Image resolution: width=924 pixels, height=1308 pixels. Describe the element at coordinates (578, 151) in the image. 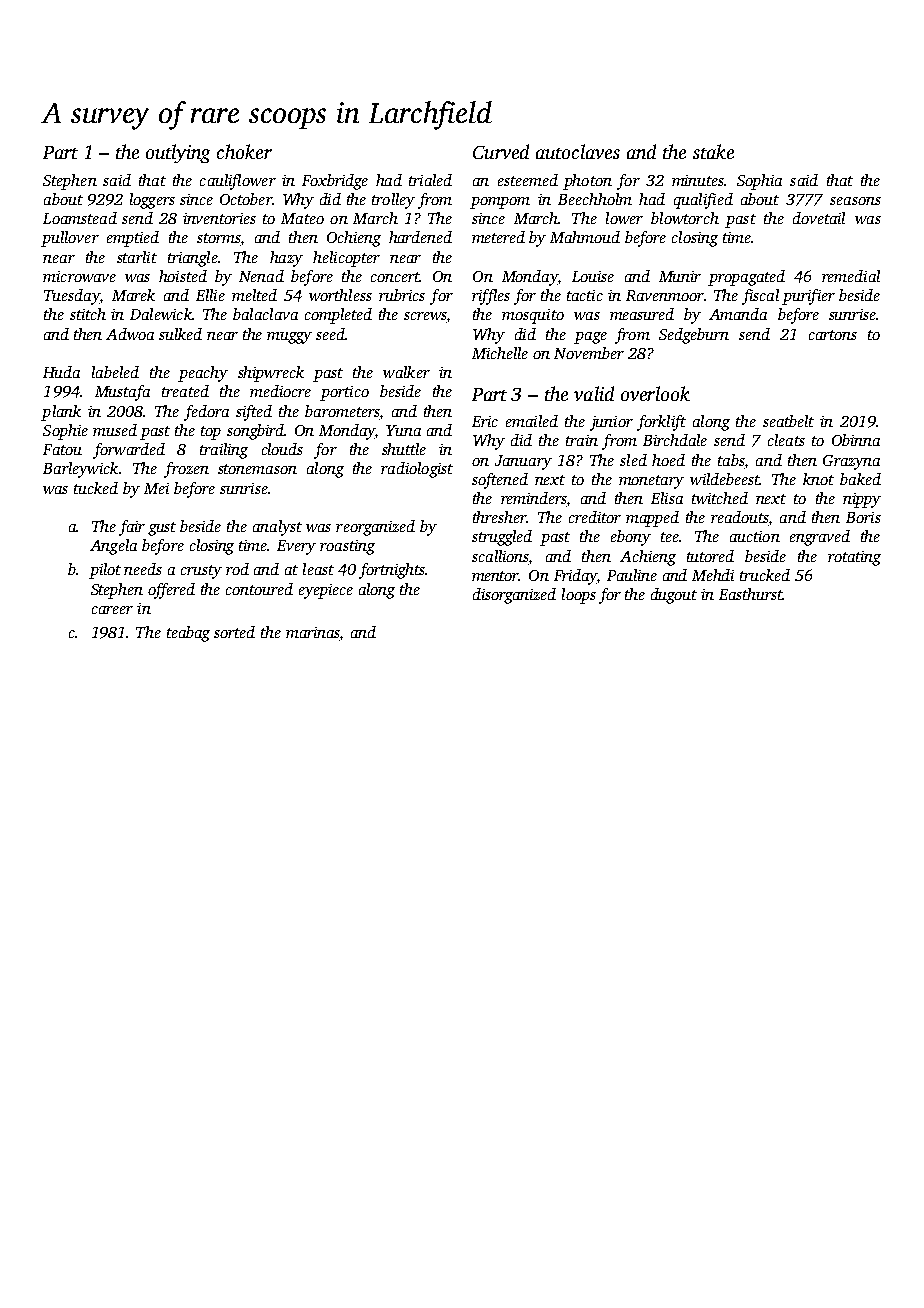

I see `autoclaves` at that location.
